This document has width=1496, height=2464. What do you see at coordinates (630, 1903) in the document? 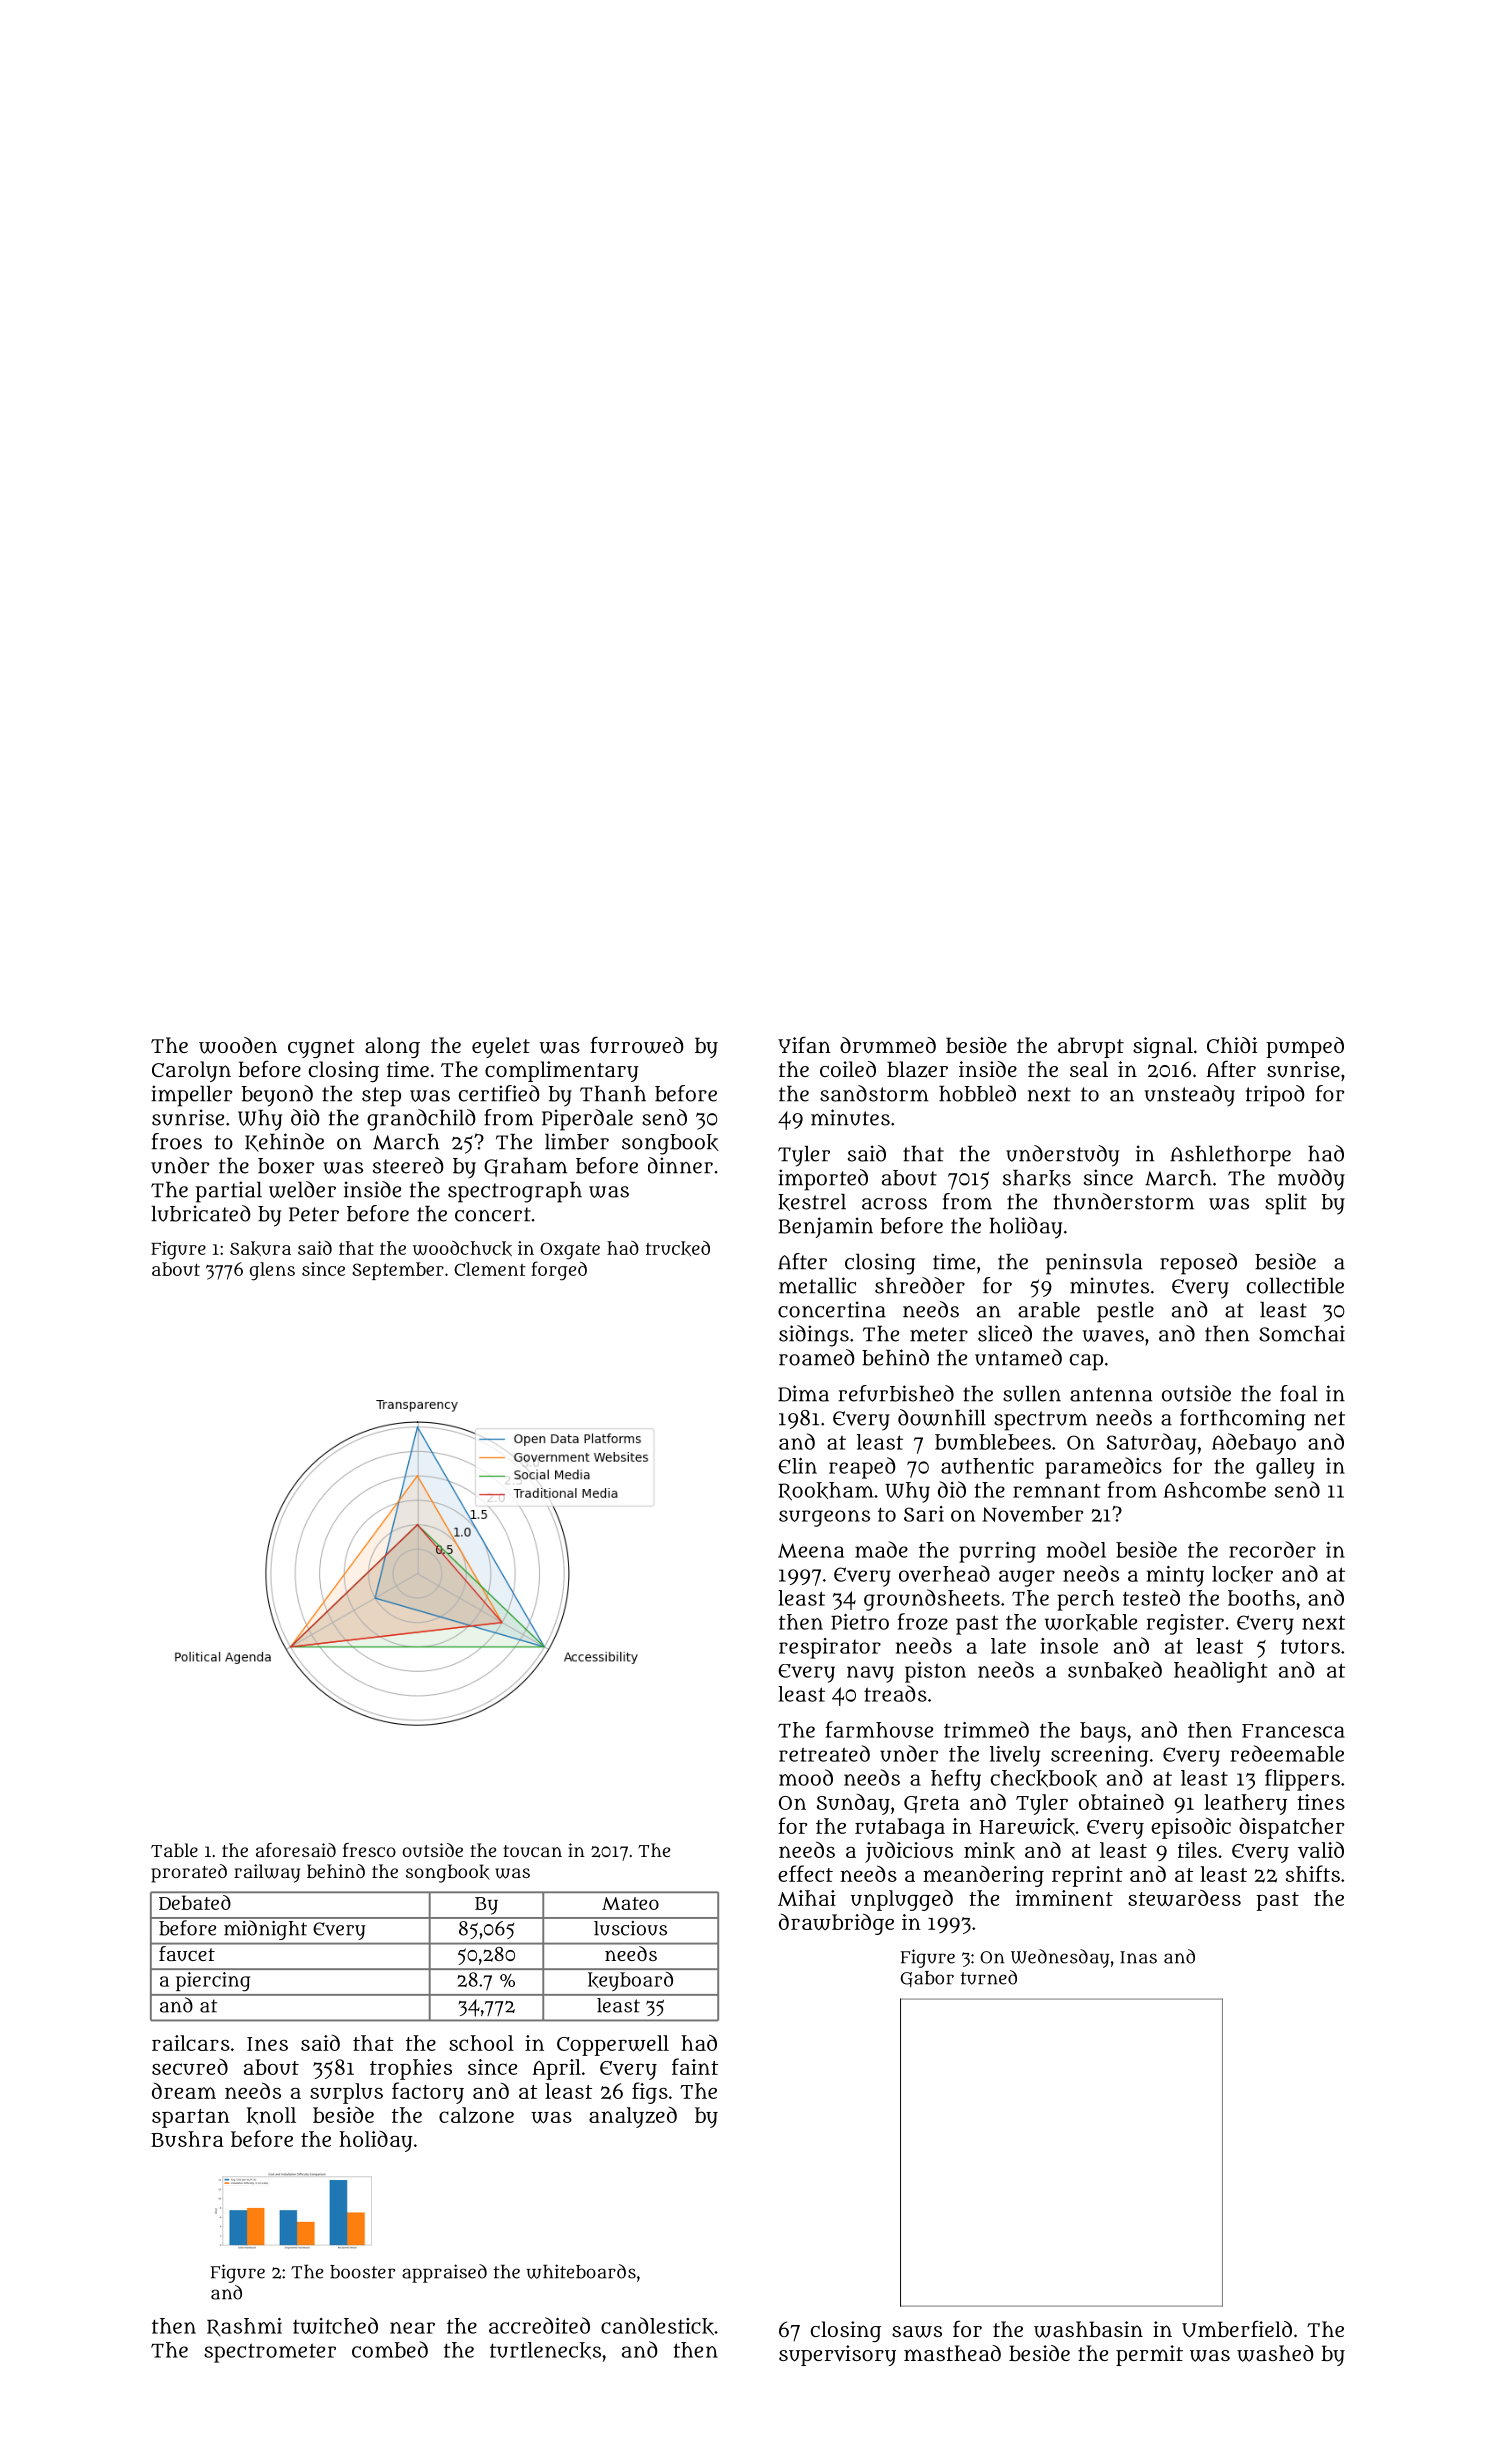
I see `Mateo` at bounding box center [630, 1903].
